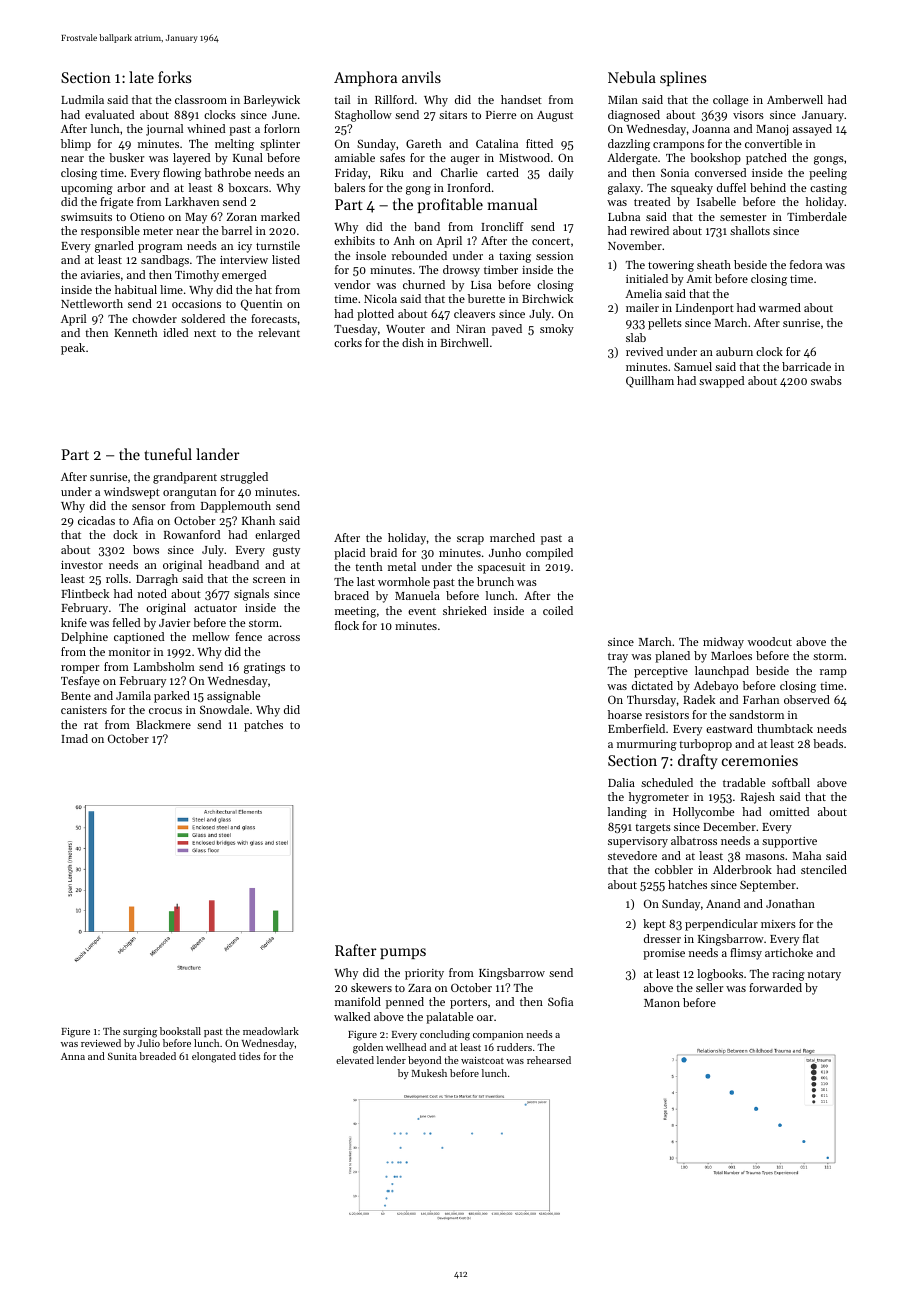 The image size is (908, 1316). I want to click on corks, so click(348, 342).
